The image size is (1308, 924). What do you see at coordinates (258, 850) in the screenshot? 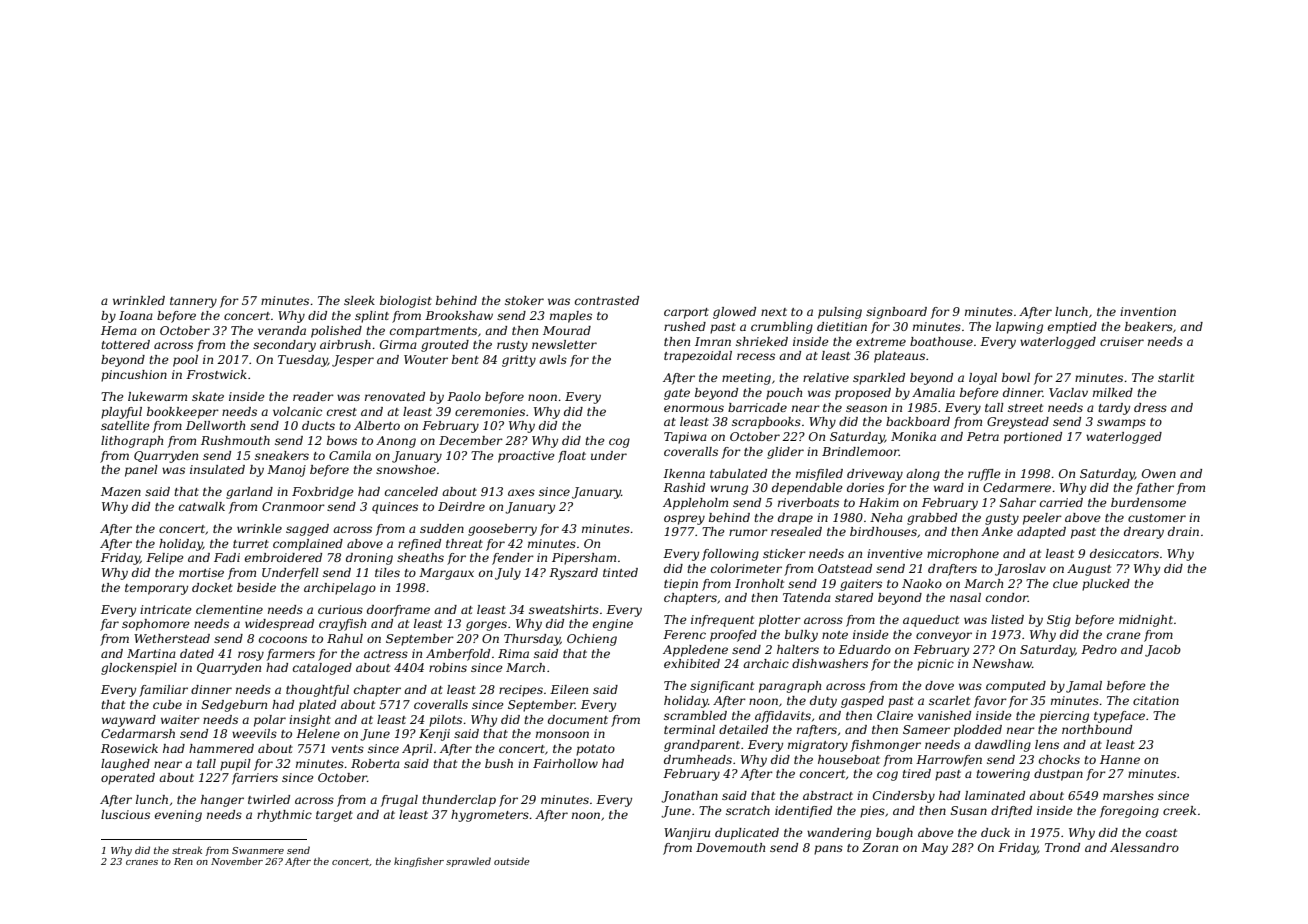
I see `Swanmere` at bounding box center [258, 850].
